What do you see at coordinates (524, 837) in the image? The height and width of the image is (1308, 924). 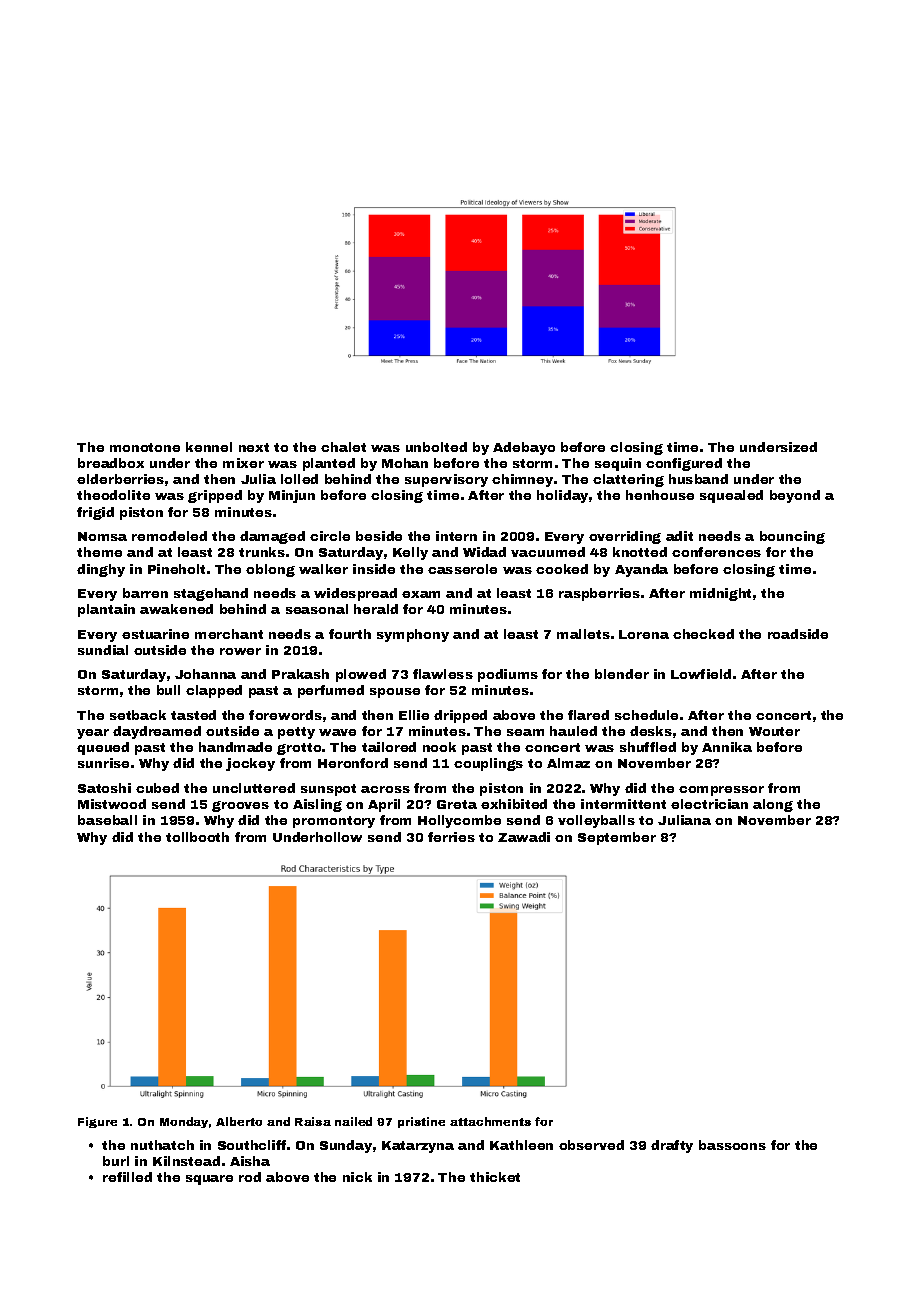 I see `Zawadi` at bounding box center [524, 837].
